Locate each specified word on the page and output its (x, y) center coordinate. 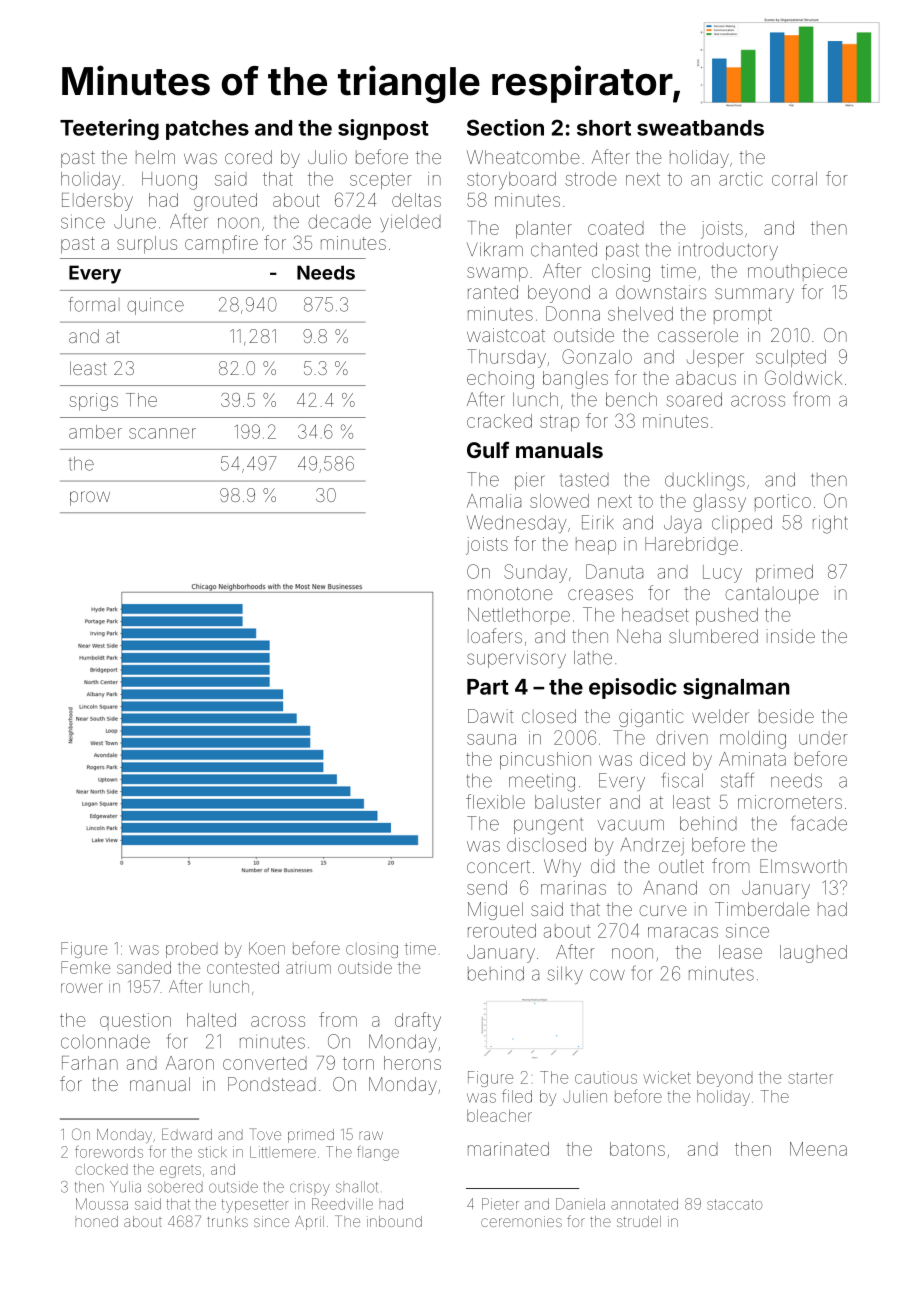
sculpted (791, 358)
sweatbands (700, 128)
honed (96, 1221)
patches (207, 130)
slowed (559, 501)
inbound (394, 1221)
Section (505, 127)
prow (90, 498)
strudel (639, 1221)
